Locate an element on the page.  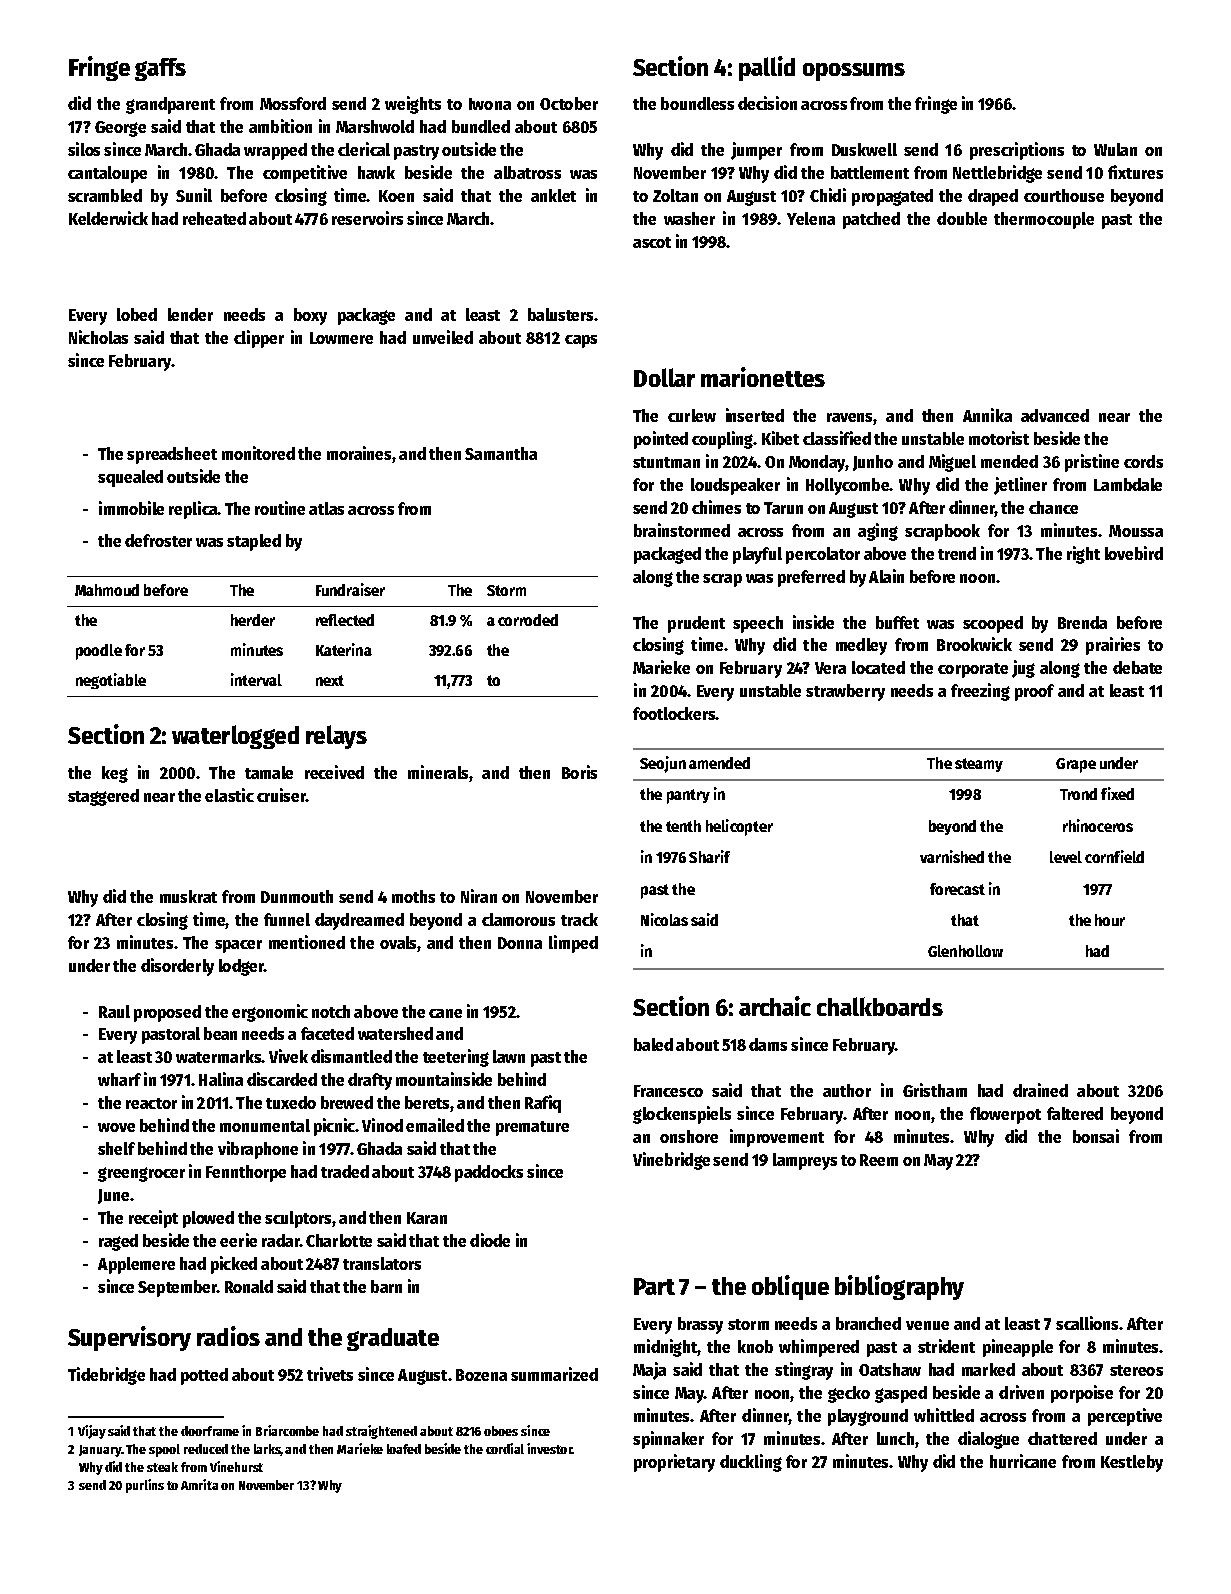
bundled is located at coordinates (481, 126).
